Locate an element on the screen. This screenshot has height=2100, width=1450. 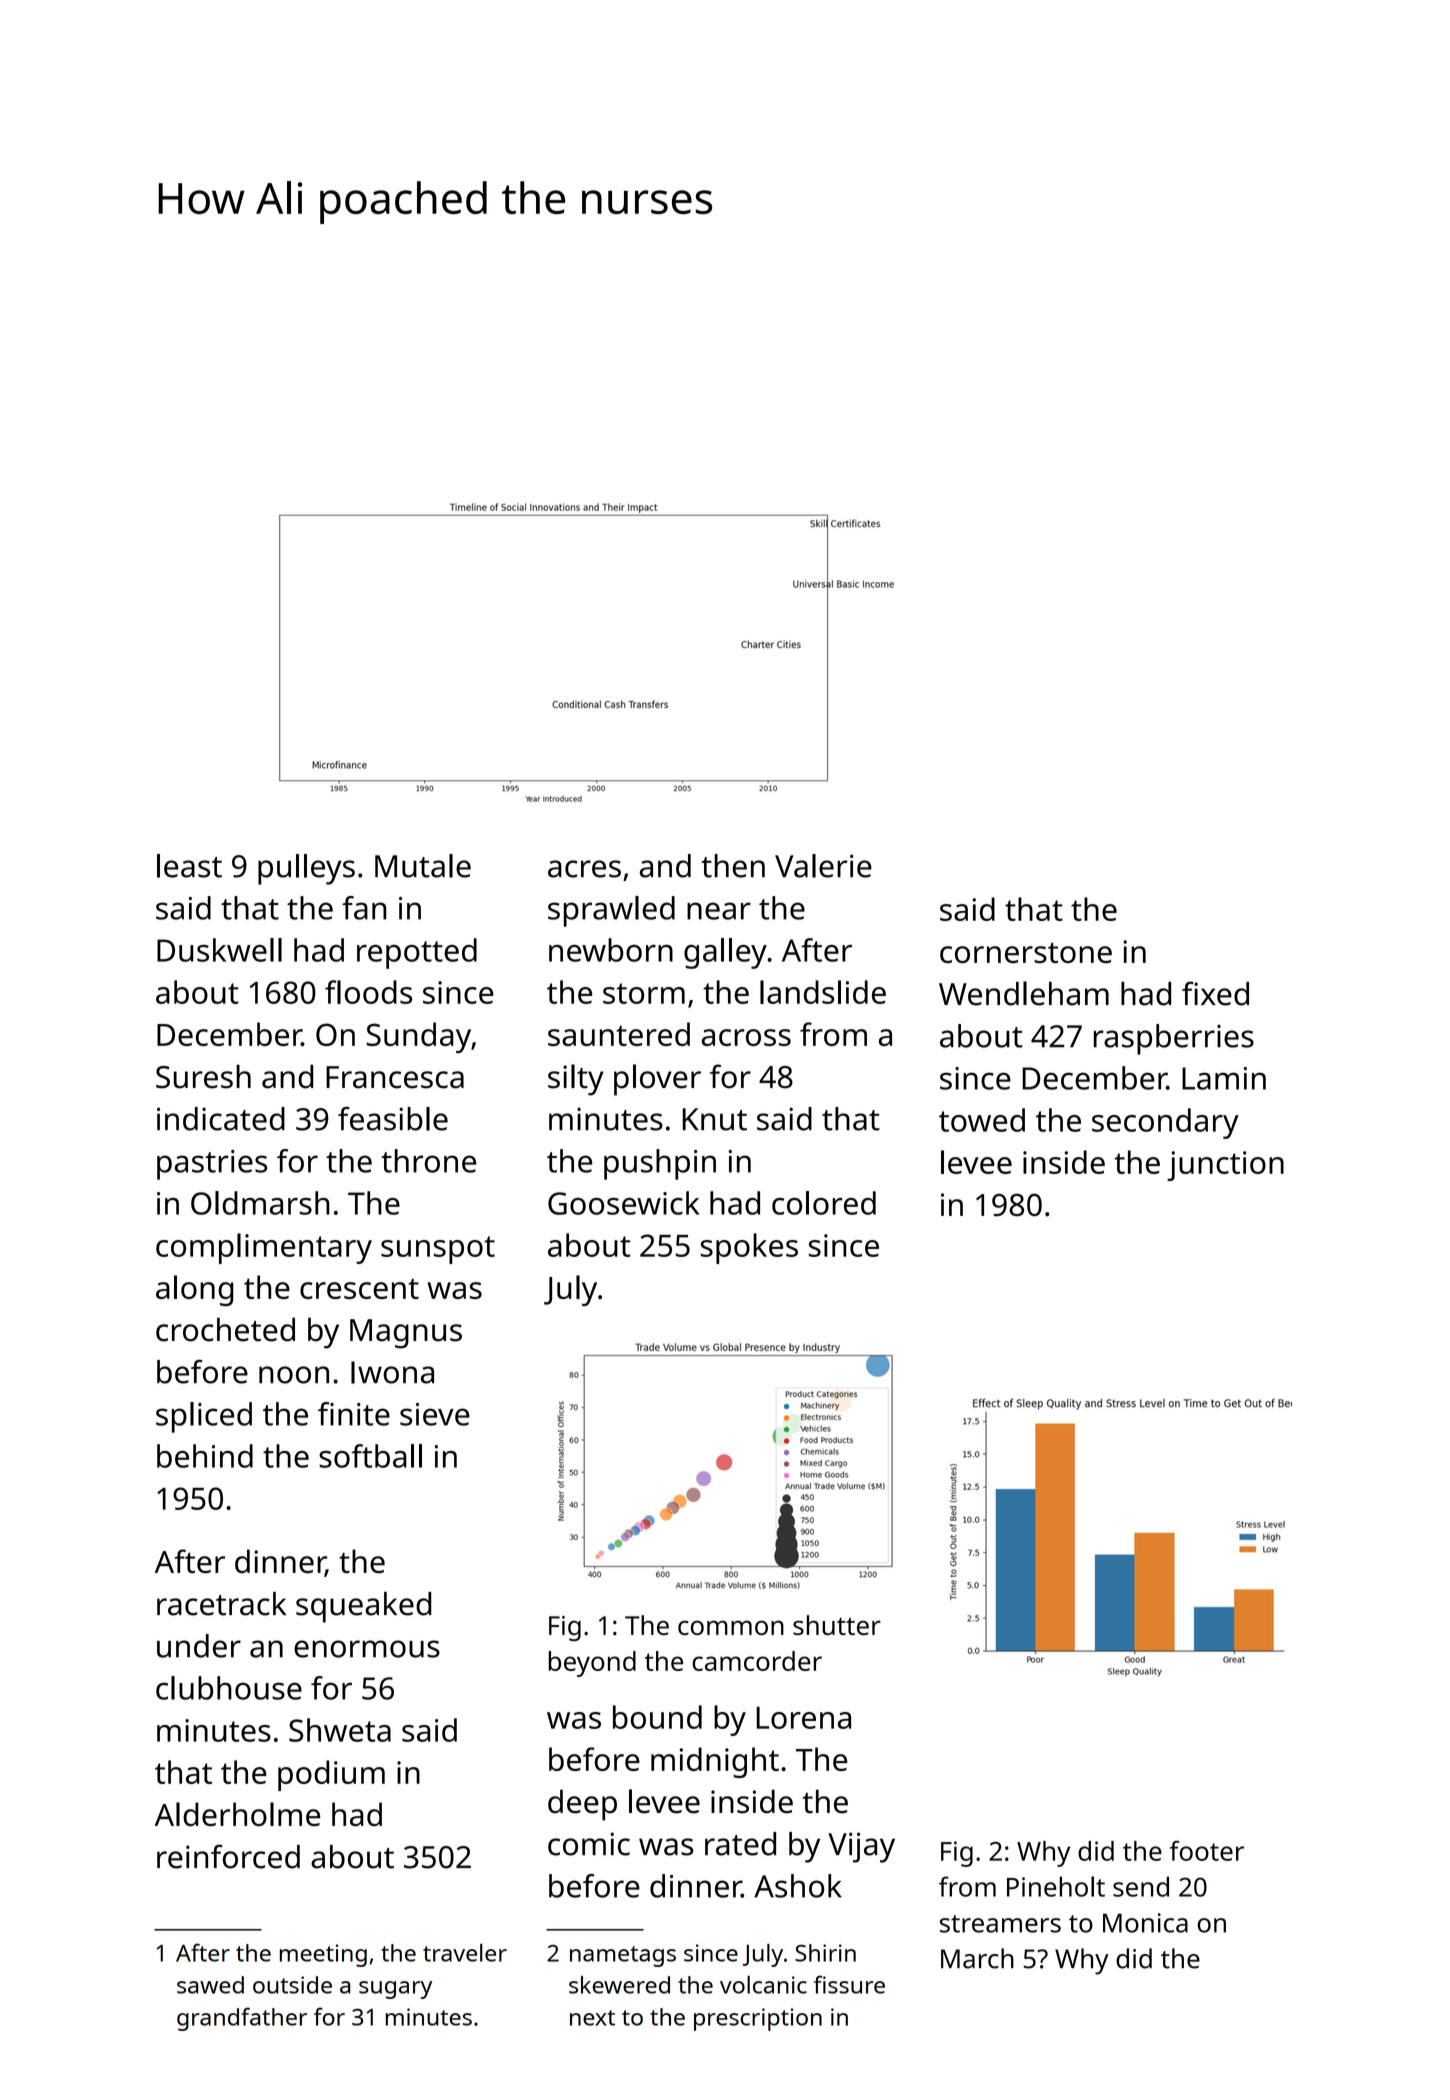
sieve is located at coordinates (435, 1414).
